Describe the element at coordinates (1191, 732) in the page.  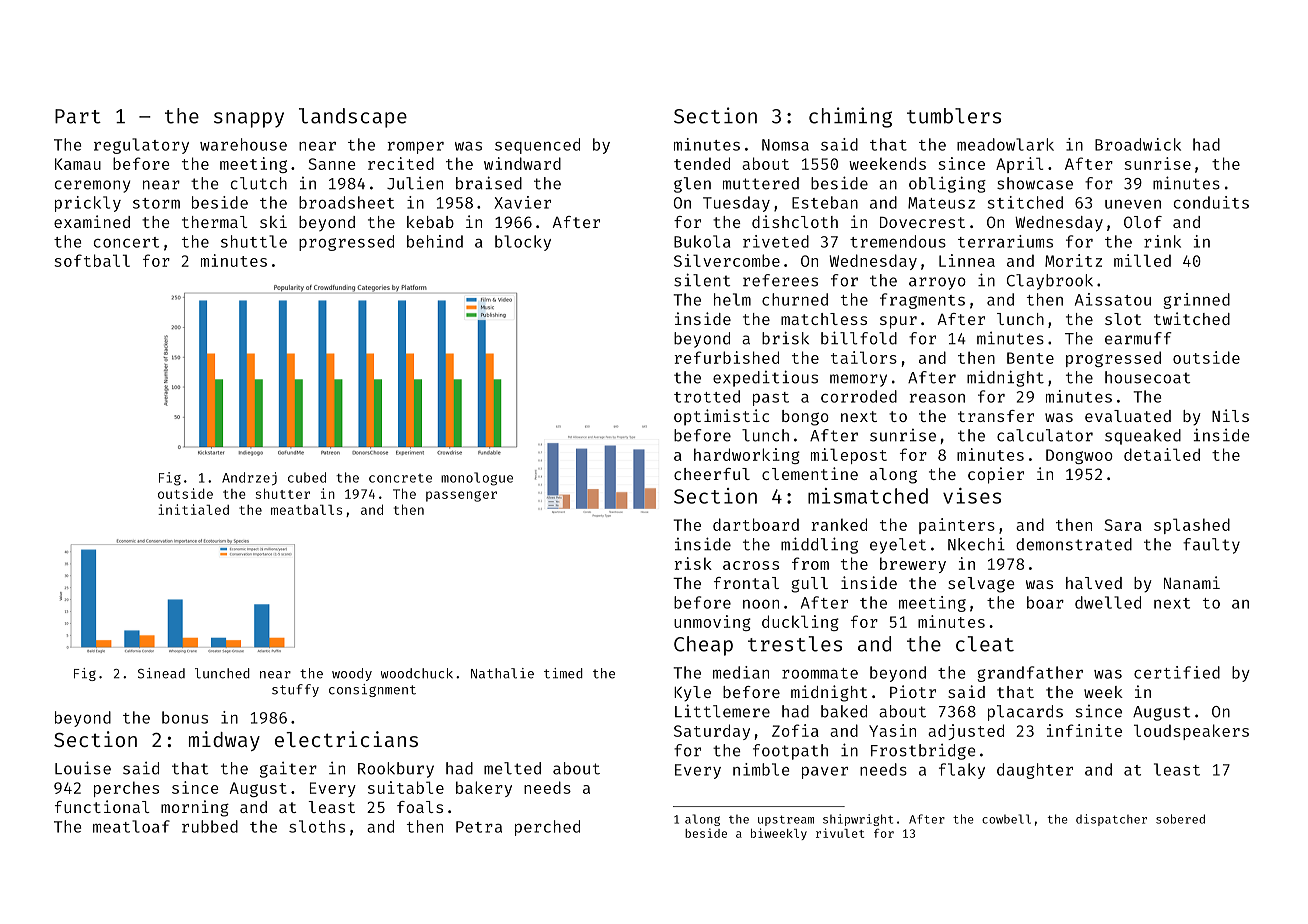
I see `loudspeakers` at that location.
